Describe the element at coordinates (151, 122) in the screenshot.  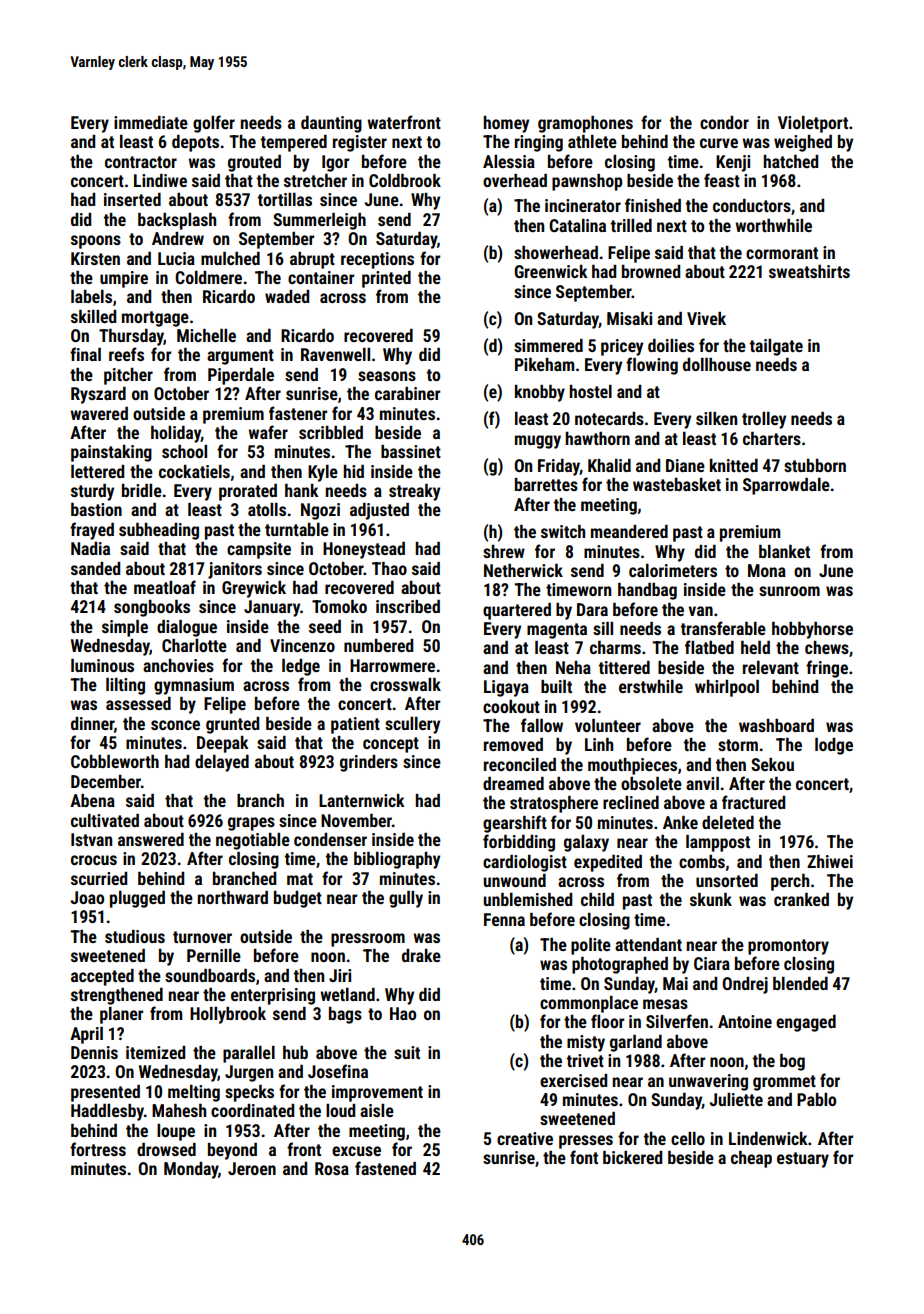
I see `immediate` at that location.
